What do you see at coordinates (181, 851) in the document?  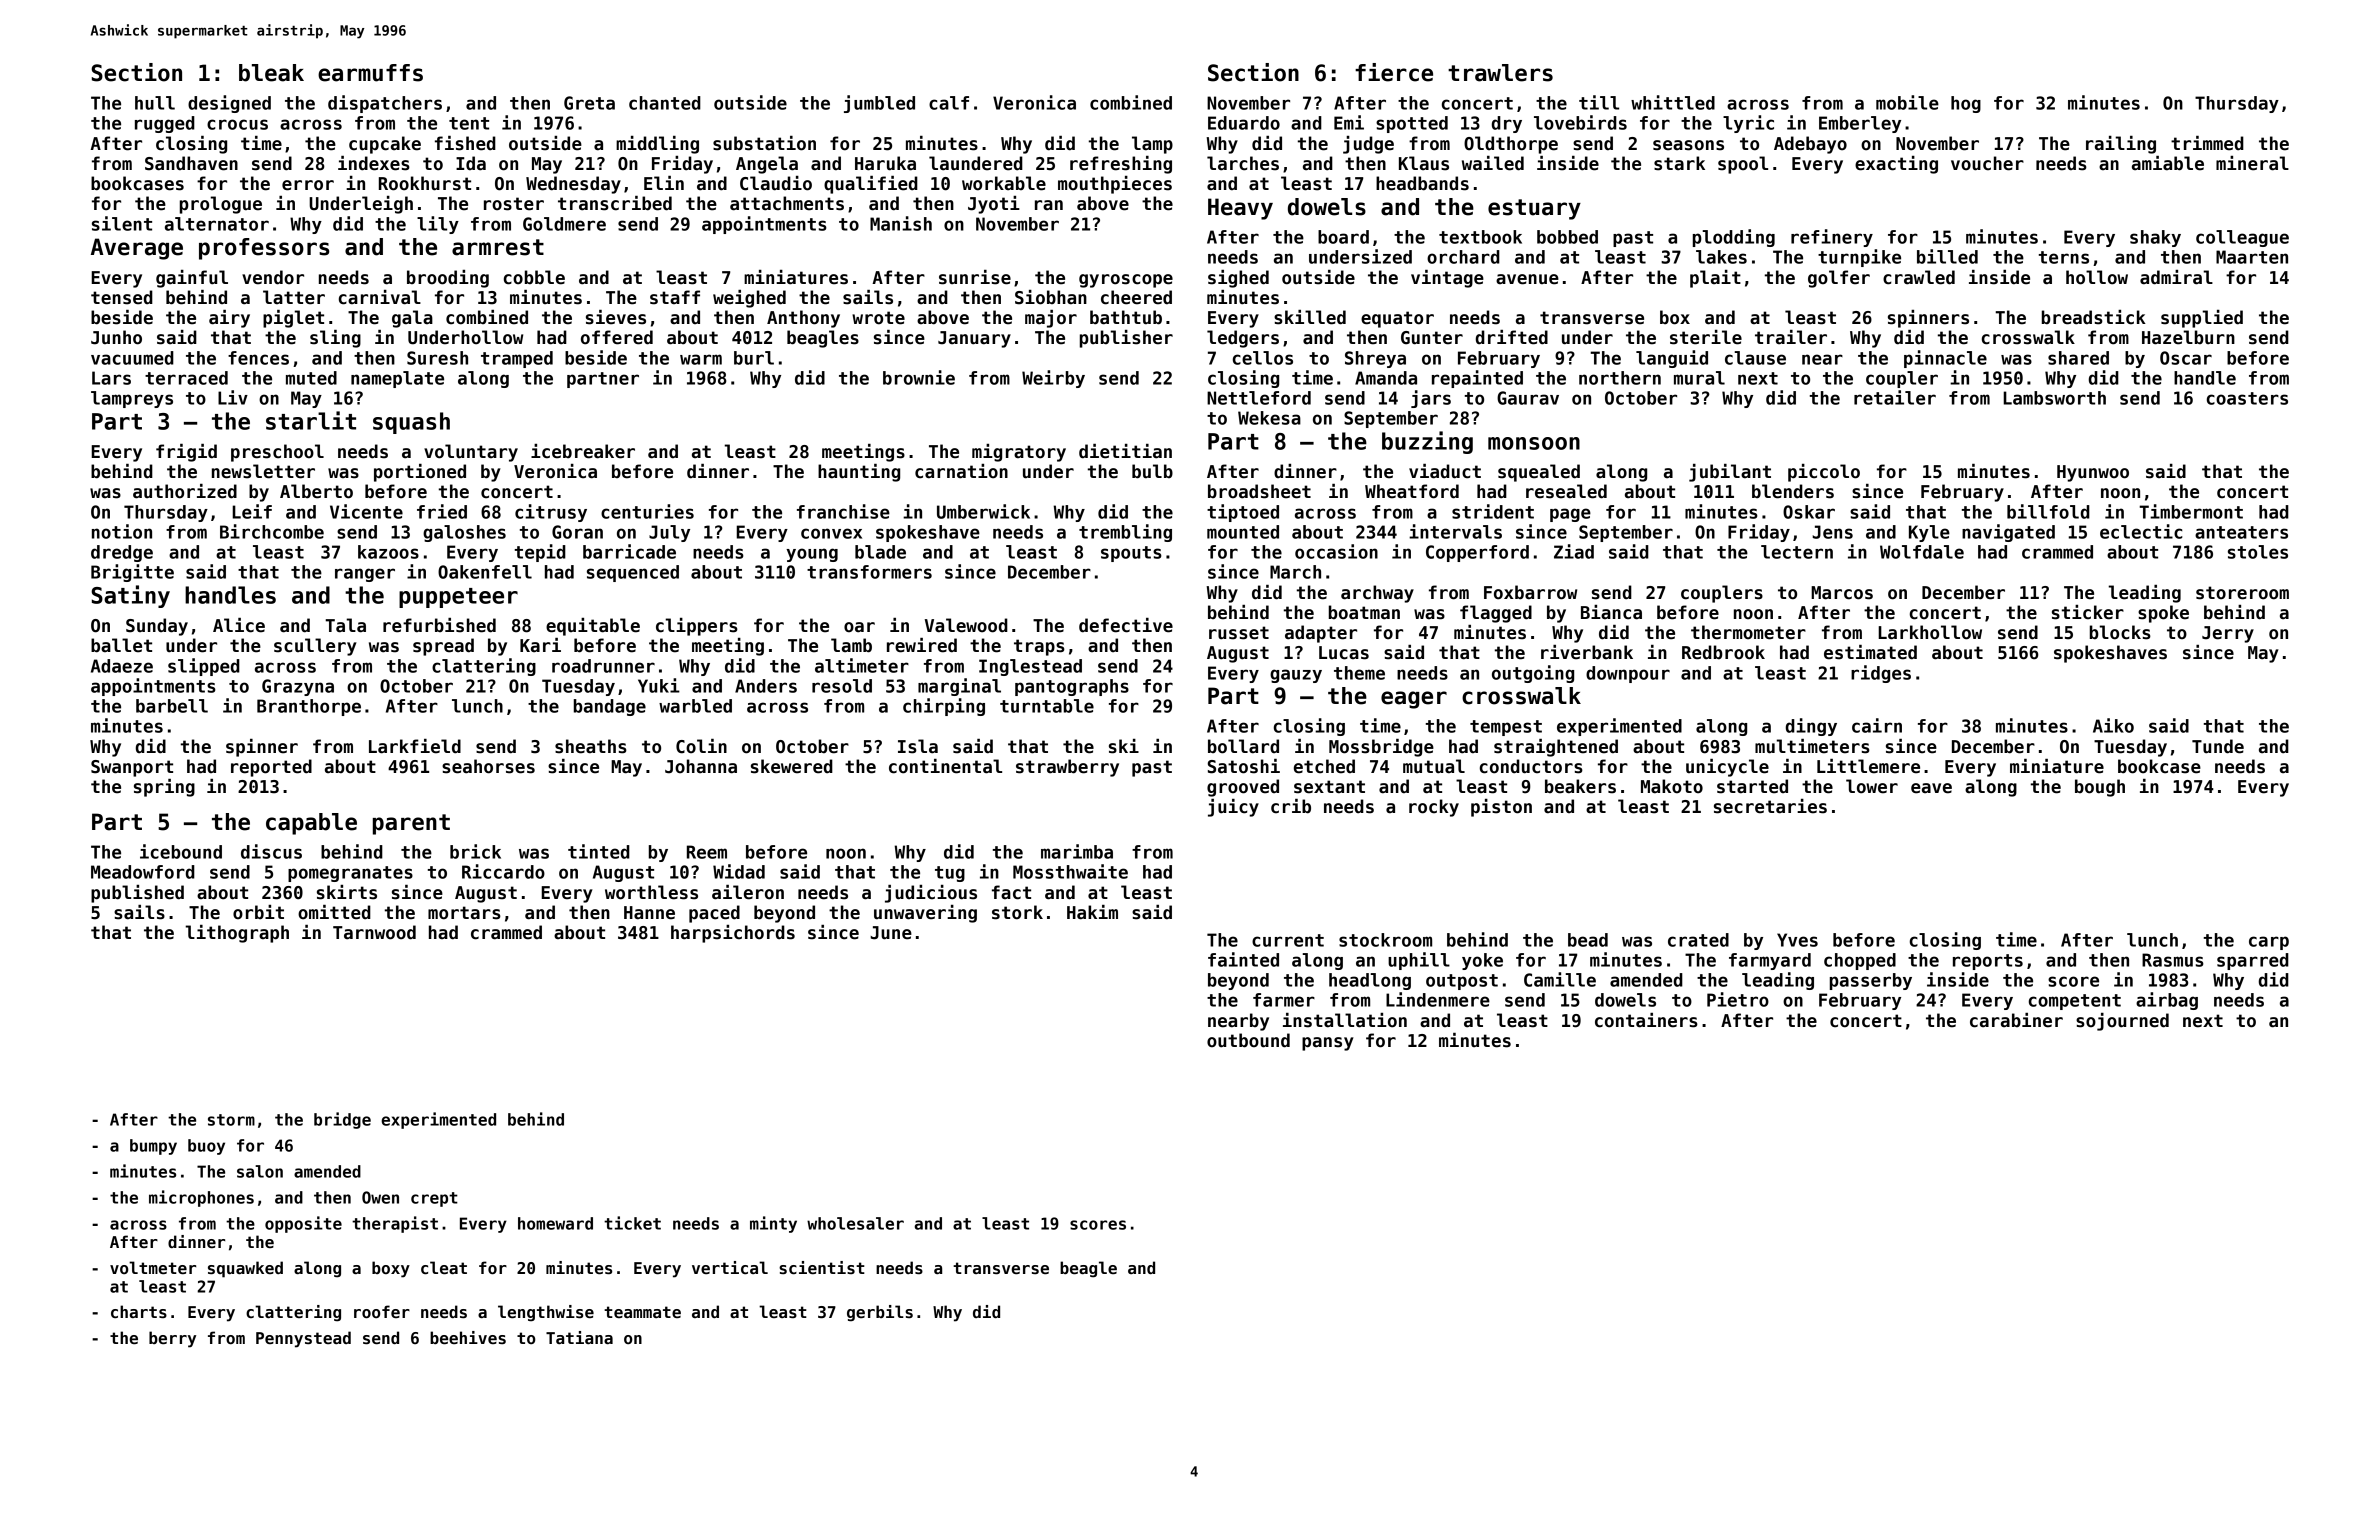 I see `icebound` at bounding box center [181, 851].
